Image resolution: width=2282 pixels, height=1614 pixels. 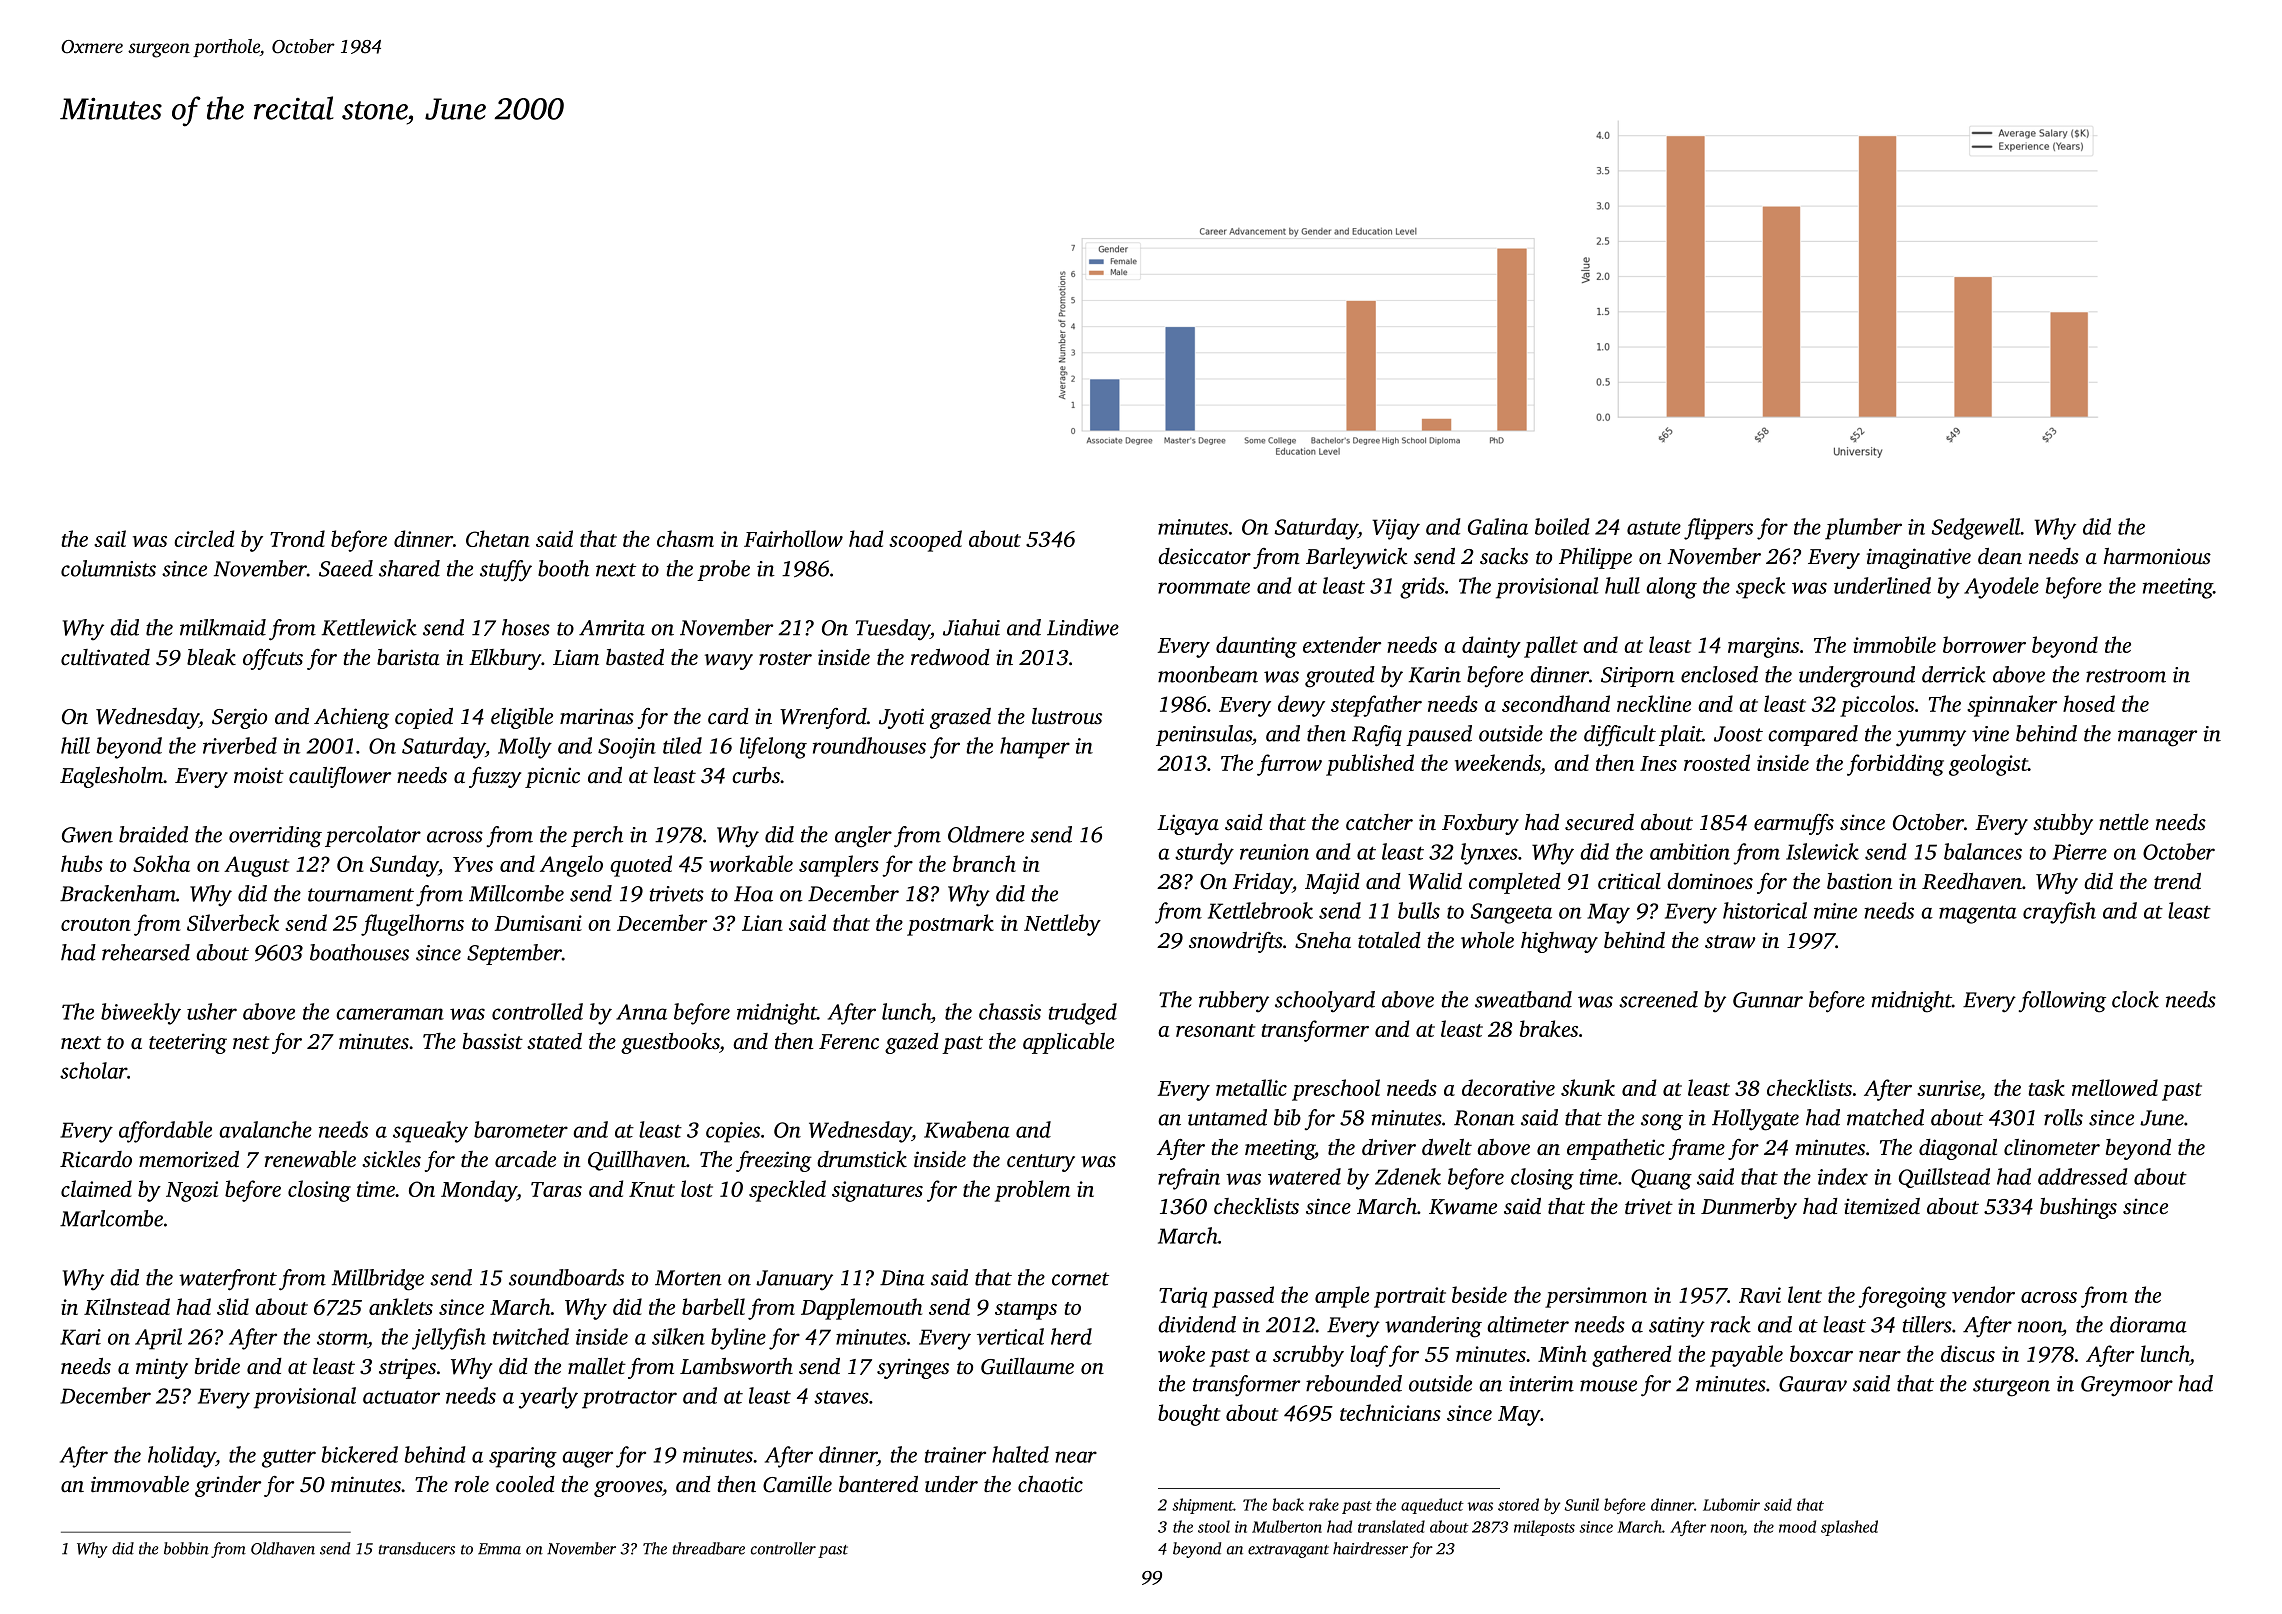 I want to click on usher, so click(x=212, y=1011).
